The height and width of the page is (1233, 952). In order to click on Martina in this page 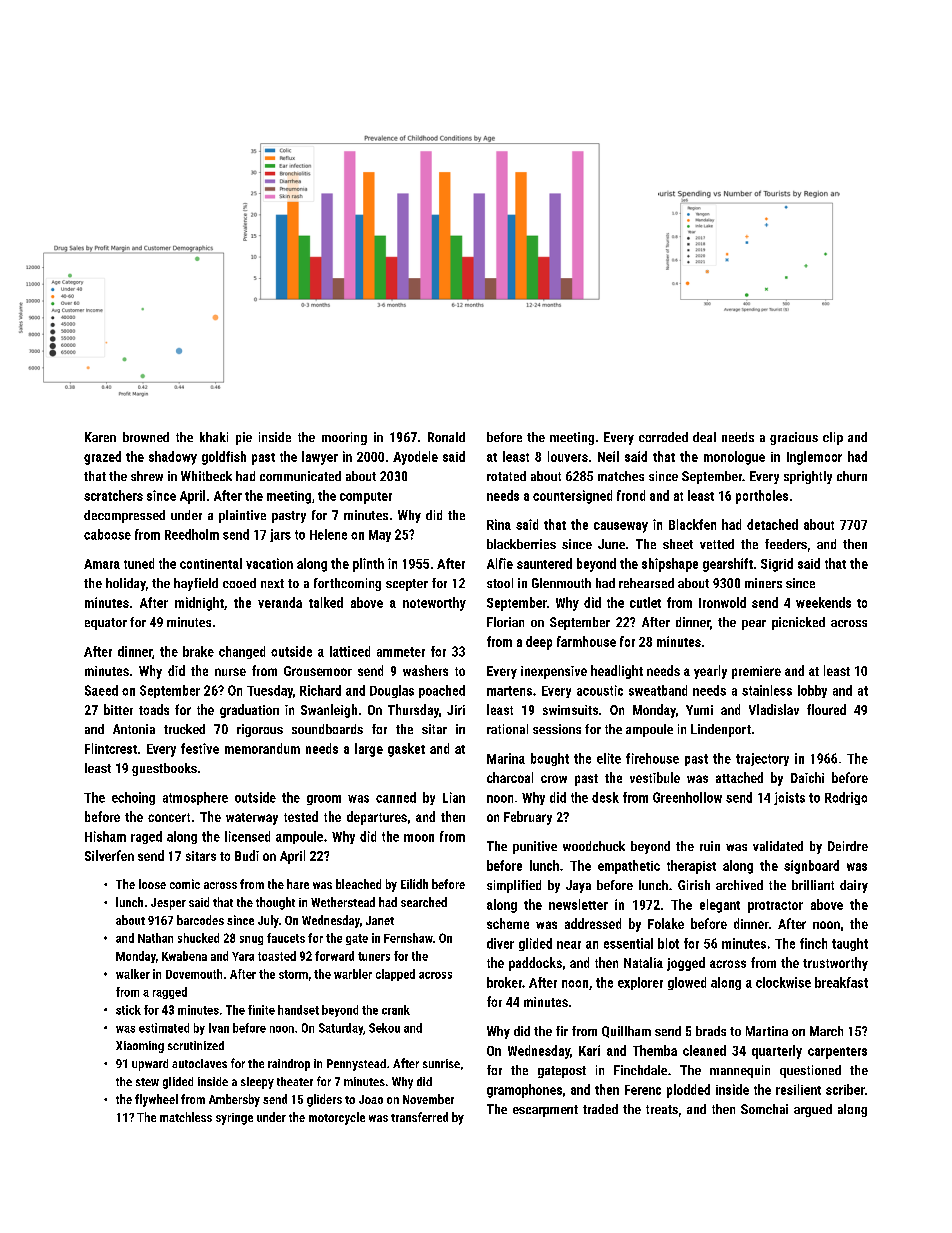, I will do `click(767, 1031)`.
